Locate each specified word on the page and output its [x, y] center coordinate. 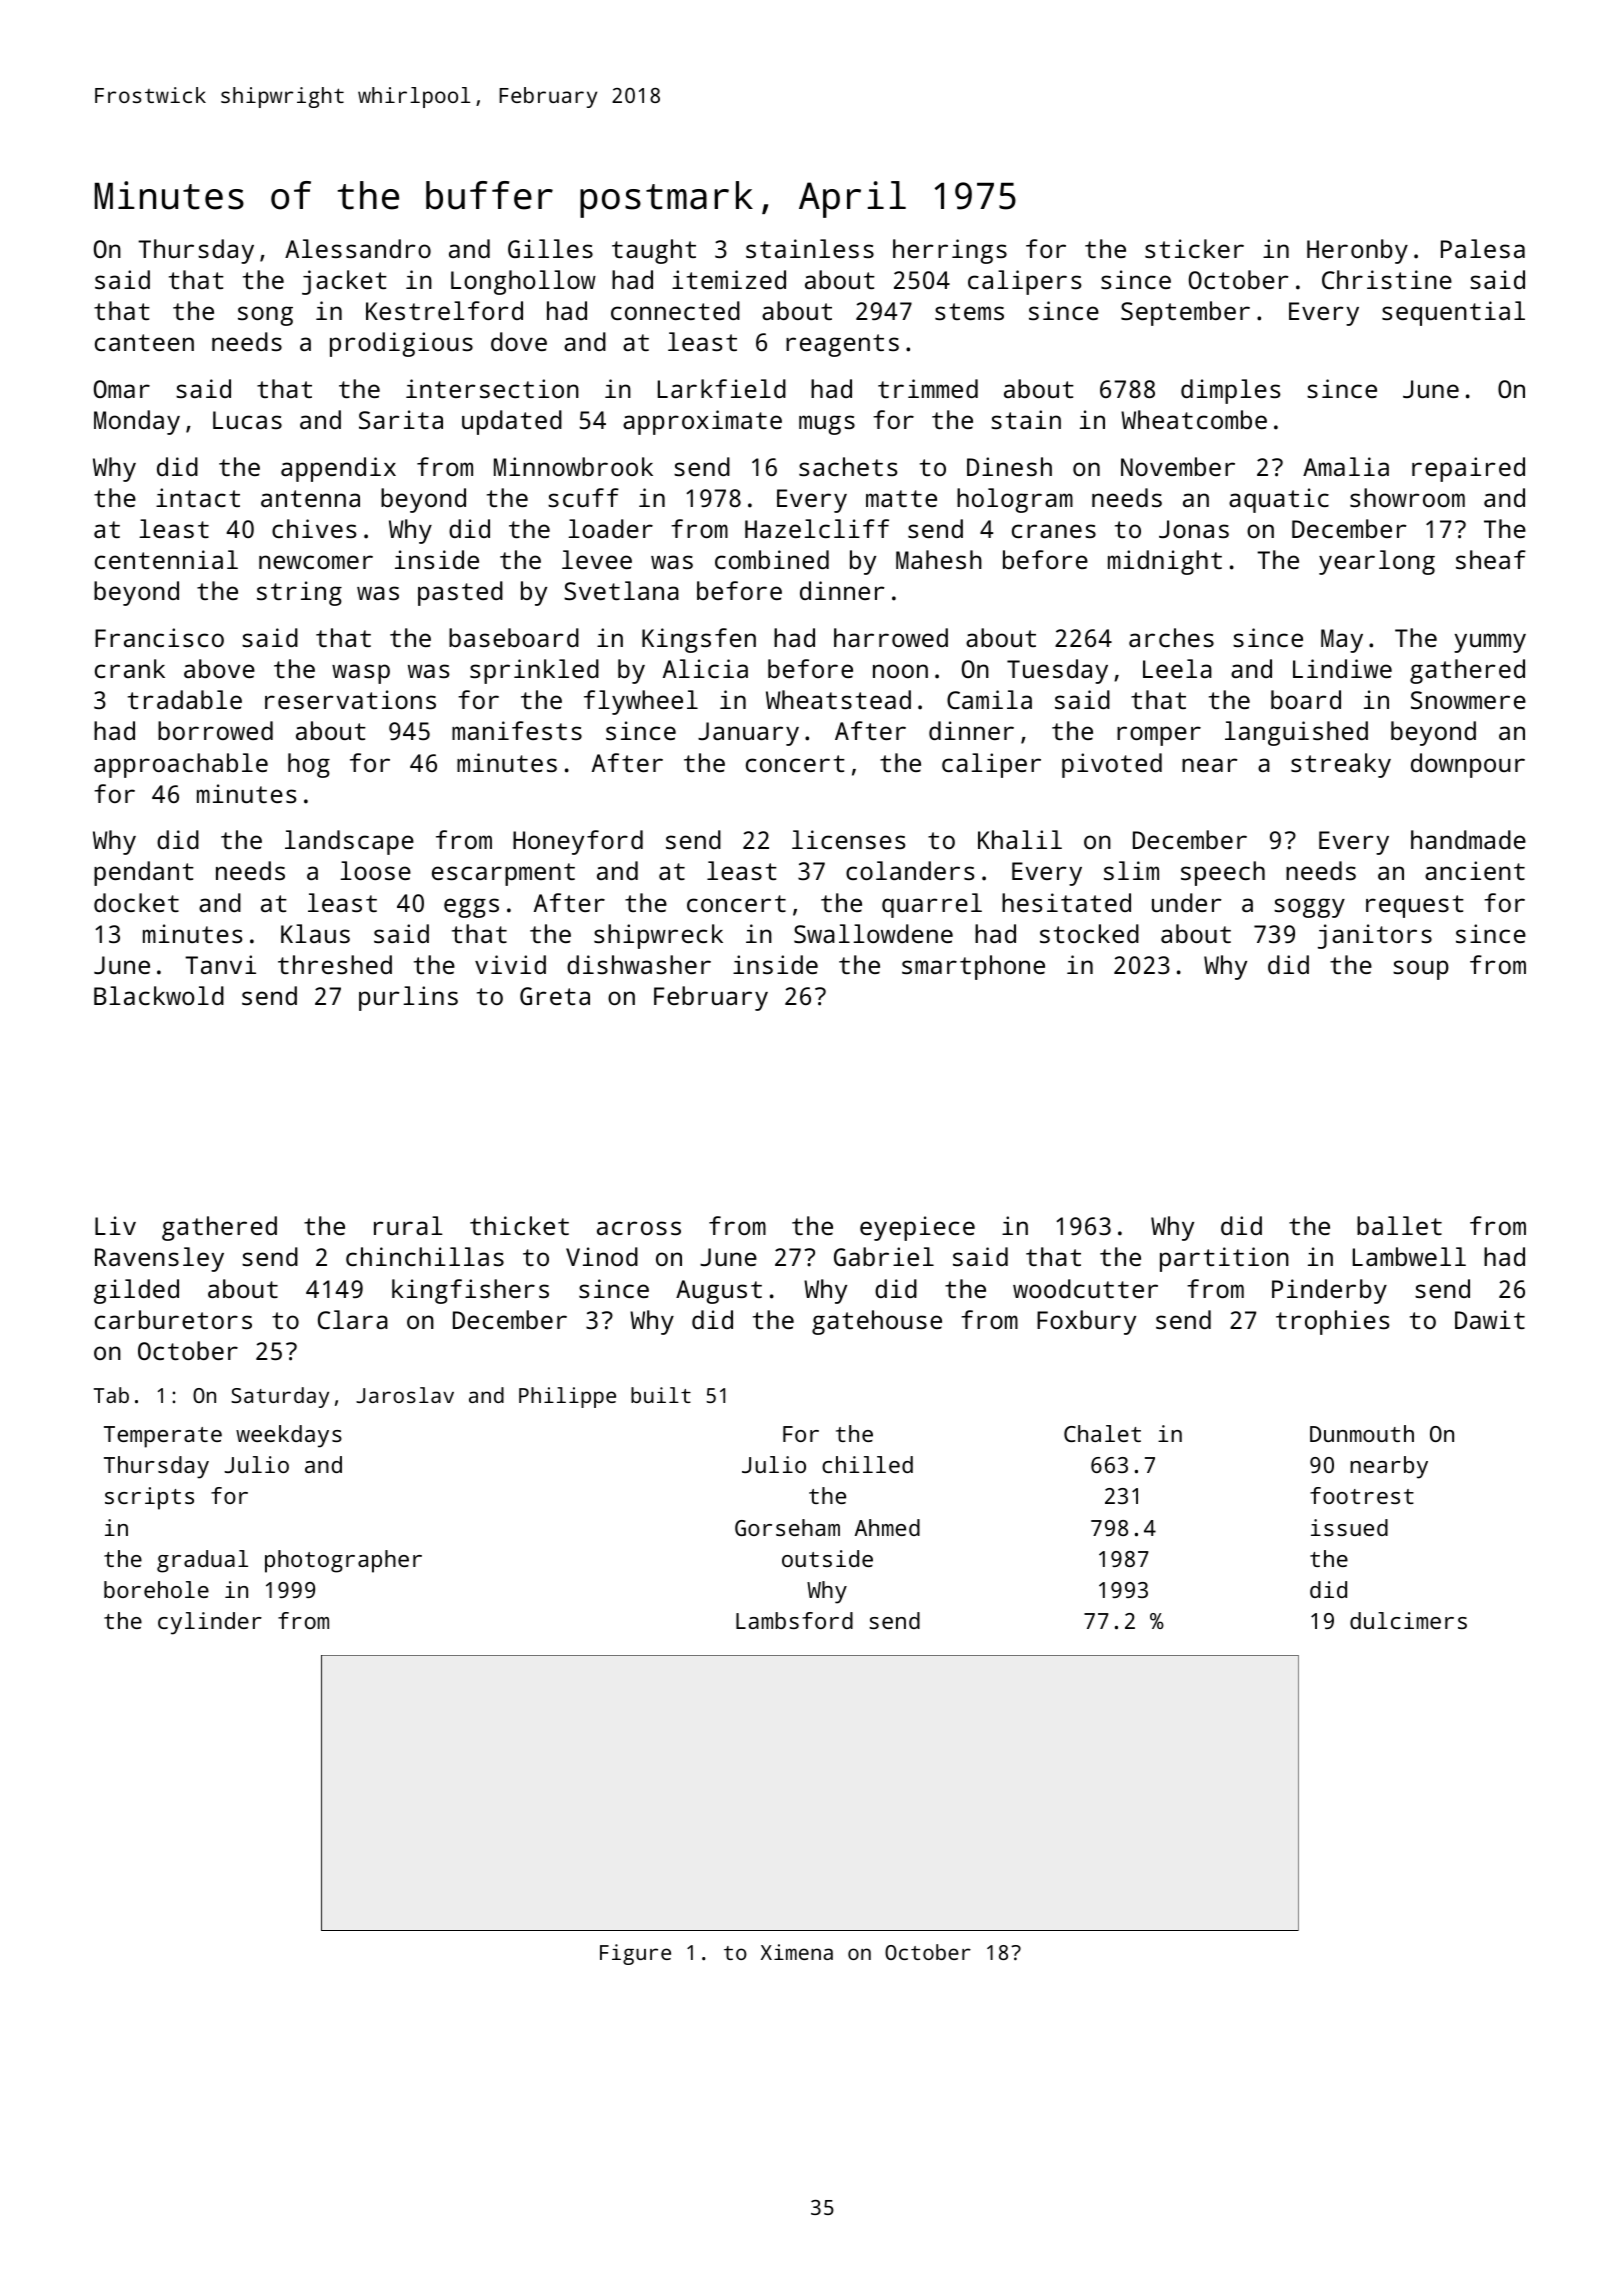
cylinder [210, 1623]
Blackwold [159, 995]
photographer [343, 1561]
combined [772, 559]
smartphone [973, 967]
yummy [1490, 643]
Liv [115, 1225]
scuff [583, 497]
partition [1224, 1259]
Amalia [1346, 466]
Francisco [159, 637]
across [639, 1228]
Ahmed [887, 1527]
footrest [1362, 1495]
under [1187, 902]
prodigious [401, 344]
